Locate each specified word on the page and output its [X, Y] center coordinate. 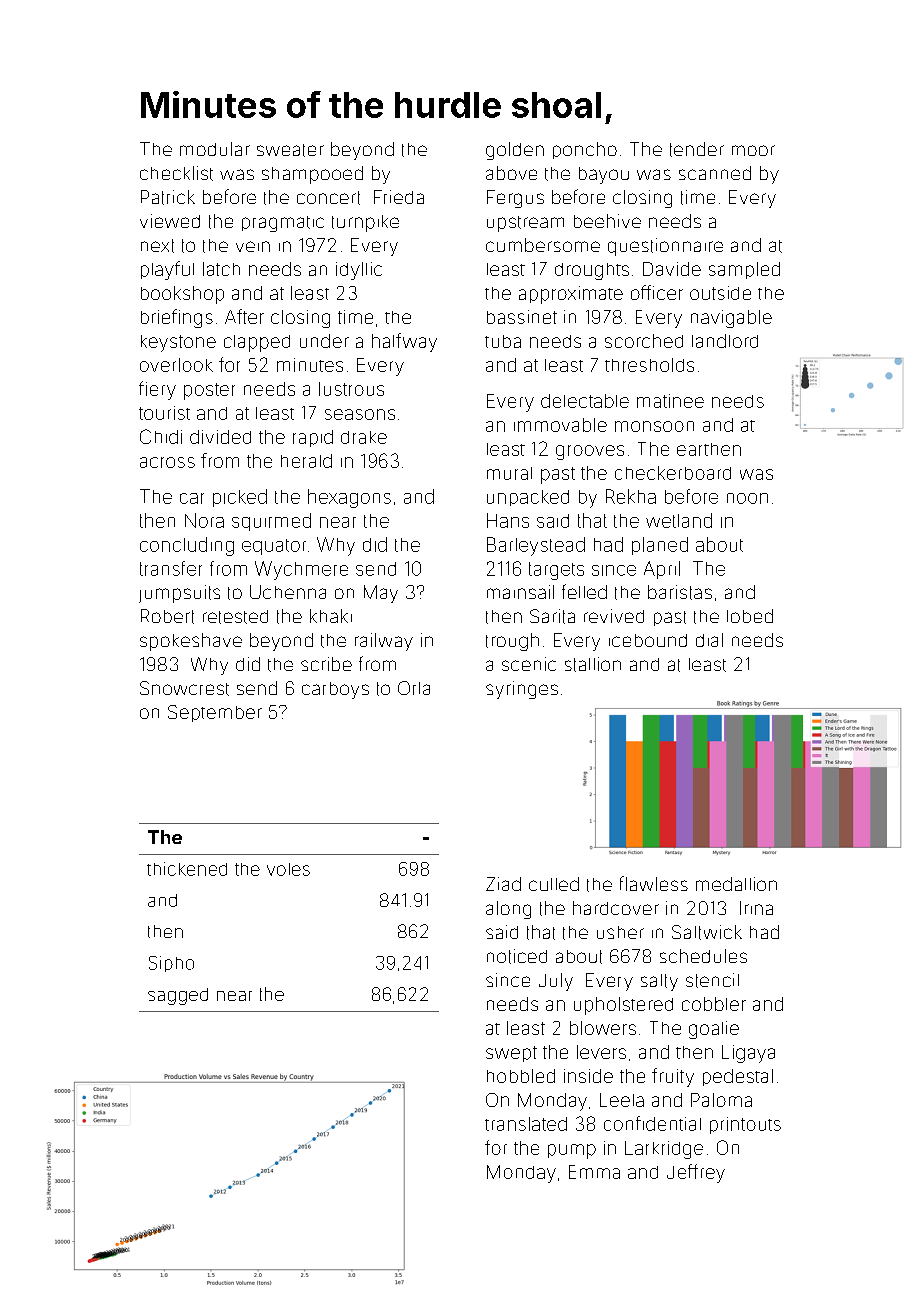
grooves [590, 452]
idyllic [359, 271]
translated [526, 1124]
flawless [654, 883]
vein [253, 246]
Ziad [503, 884]
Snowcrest [184, 688]
